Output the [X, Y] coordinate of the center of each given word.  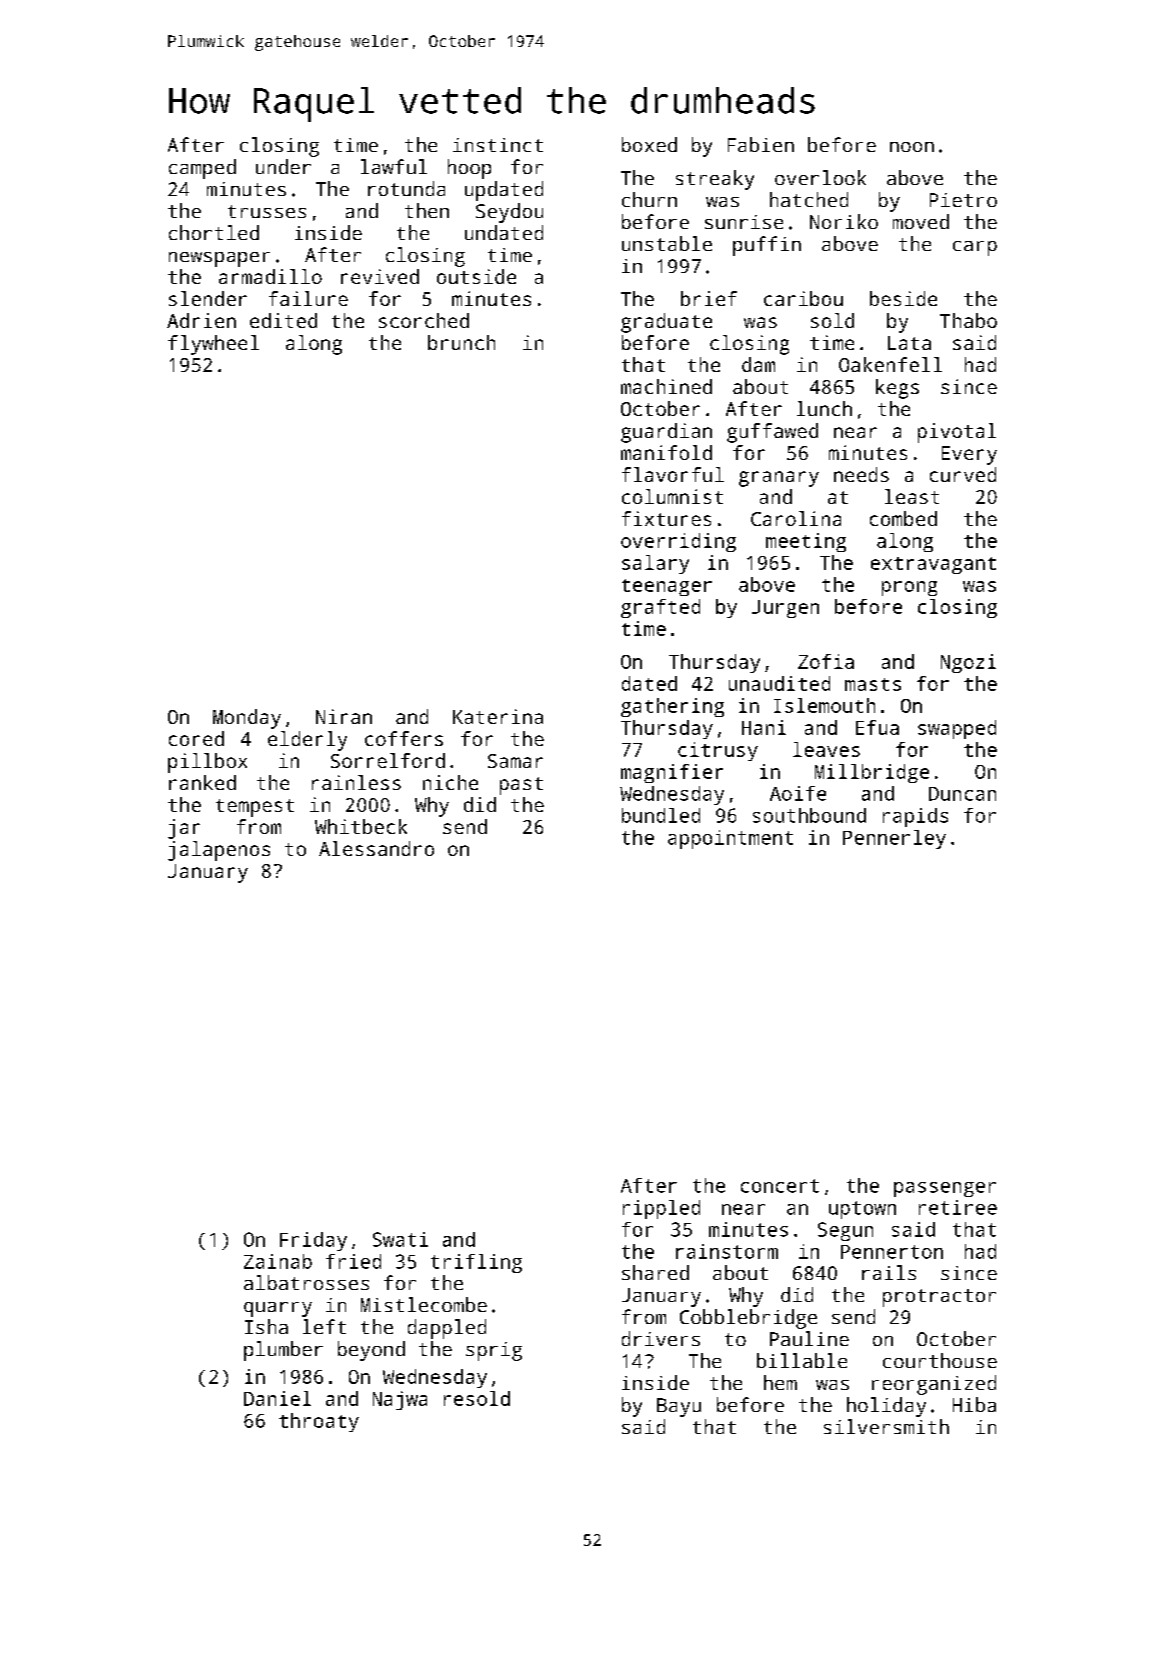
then [427, 210]
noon [912, 147]
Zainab [278, 1261]
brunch [461, 342]
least [912, 496]
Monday [247, 719]
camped [202, 169]
